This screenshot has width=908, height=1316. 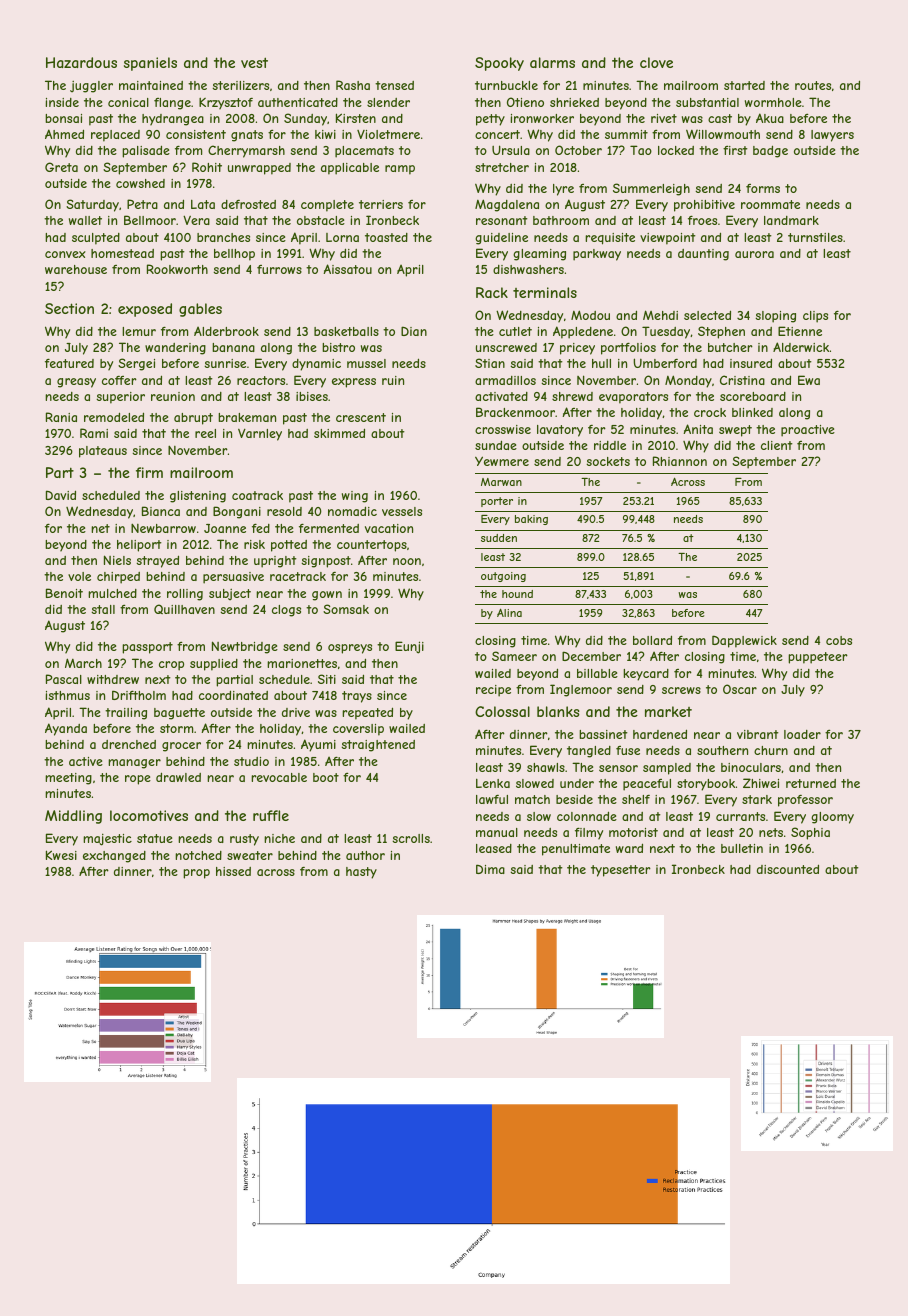 What do you see at coordinates (120, 398) in the screenshot?
I see `superior` at bounding box center [120, 398].
